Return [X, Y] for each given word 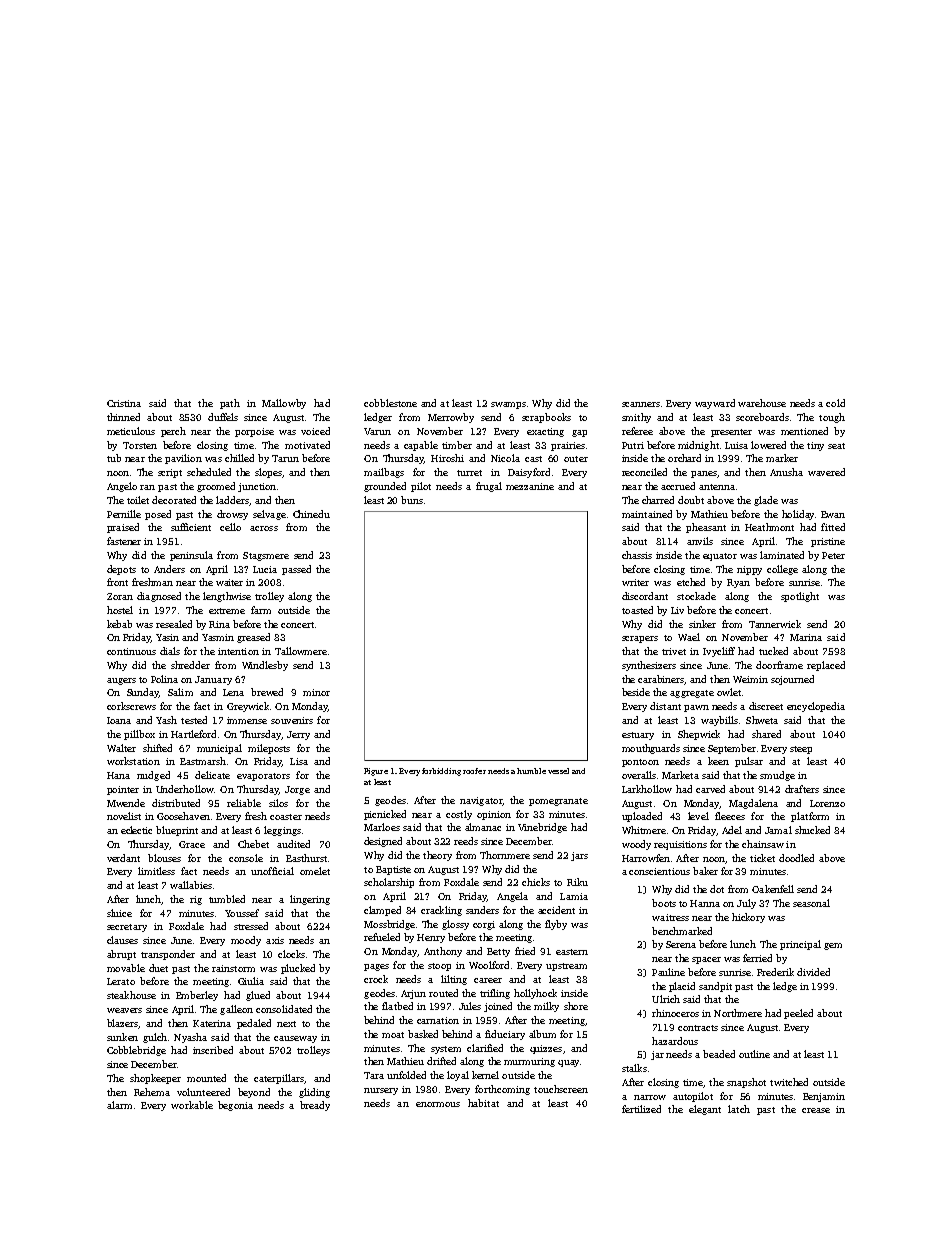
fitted [833, 527]
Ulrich [666, 999]
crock [376, 979]
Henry [431, 938]
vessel [558, 771]
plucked [298, 969]
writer [635, 582]
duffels [223, 417]
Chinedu [311, 514]
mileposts [269, 749]
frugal [489, 487]
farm [261, 610]
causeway [295, 1039]
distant [665, 706]
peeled [798, 1014]
